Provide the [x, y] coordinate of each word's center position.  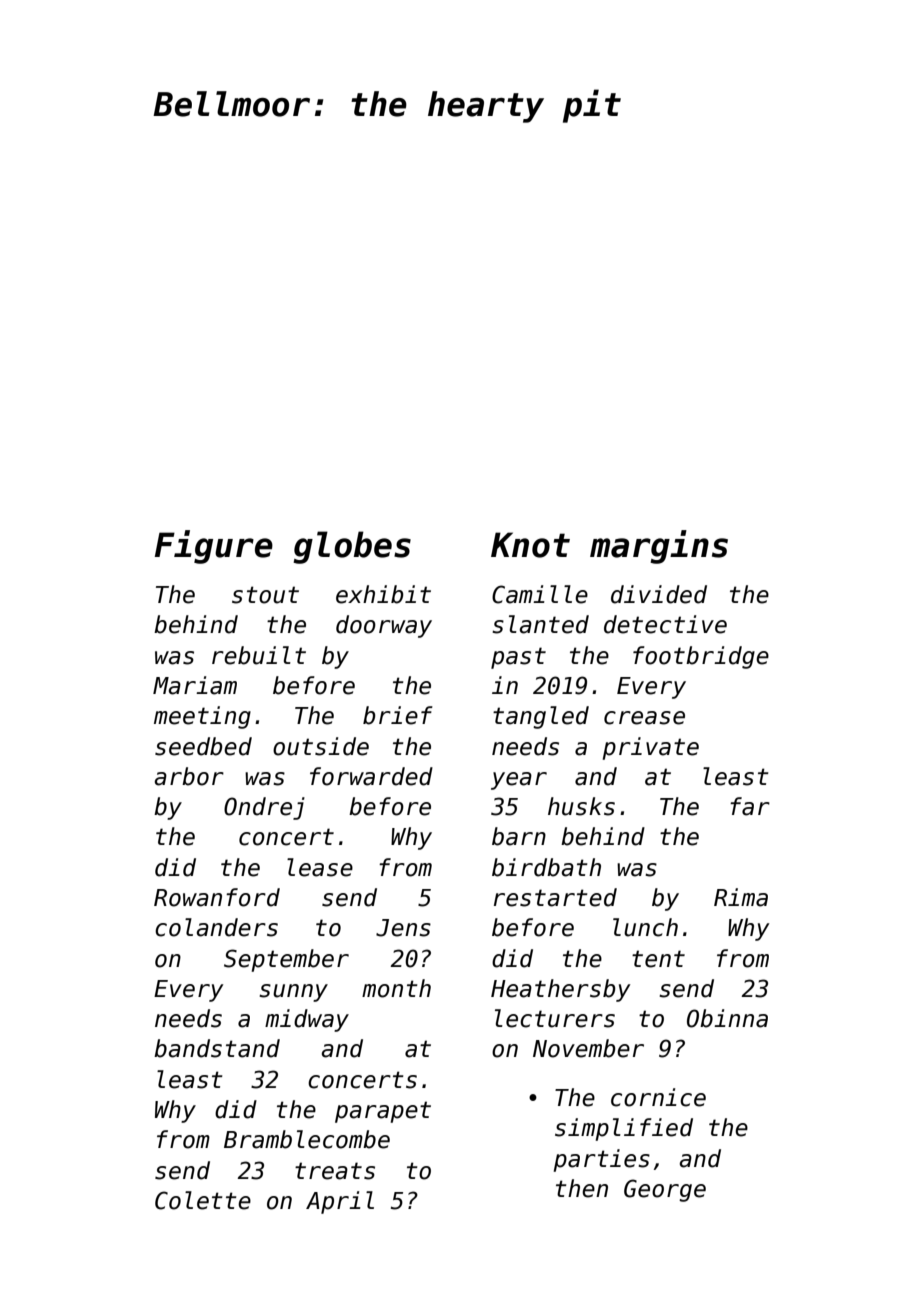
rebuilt [259, 655]
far [750, 806]
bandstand [217, 1048]
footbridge [701, 657]
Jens [403, 928]
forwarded [371, 776]
